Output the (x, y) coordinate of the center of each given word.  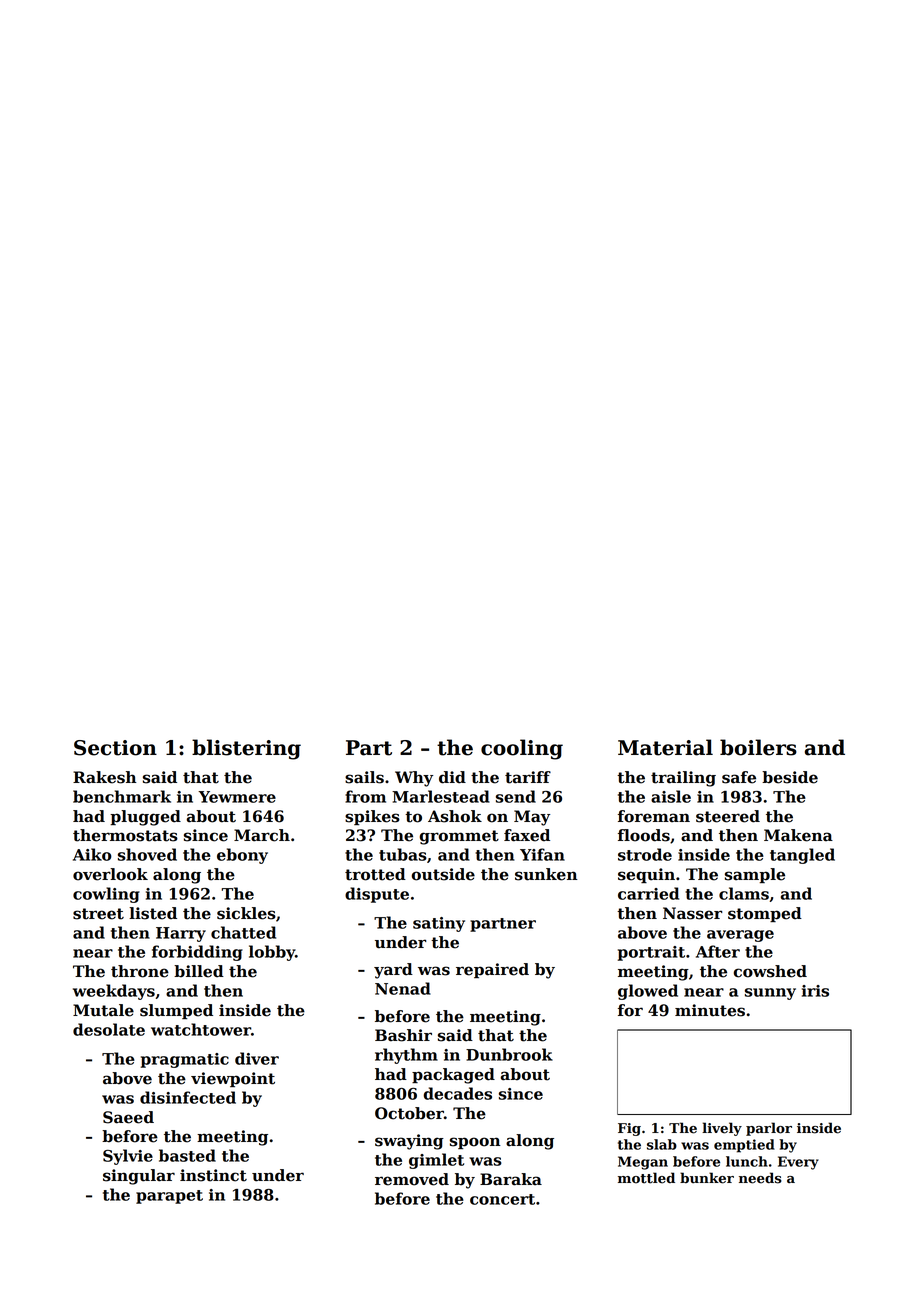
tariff (528, 777)
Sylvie (128, 1157)
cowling (106, 895)
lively (722, 1129)
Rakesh (105, 777)
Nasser (692, 913)
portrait (651, 953)
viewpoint (233, 1079)
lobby (272, 953)
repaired (492, 970)
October (409, 1113)
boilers (758, 747)
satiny (439, 924)
